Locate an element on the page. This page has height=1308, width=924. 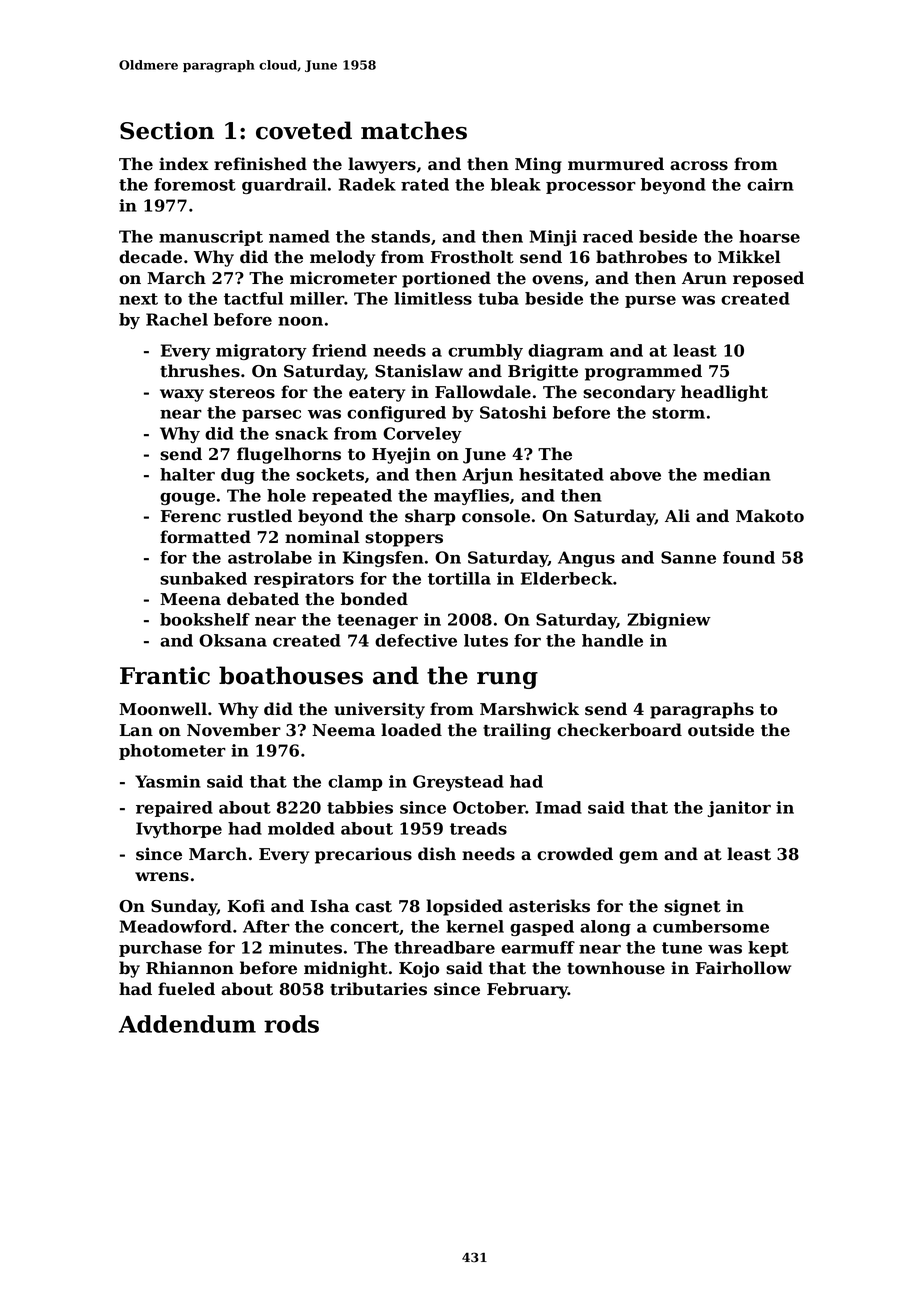
limitless is located at coordinates (433, 298).
